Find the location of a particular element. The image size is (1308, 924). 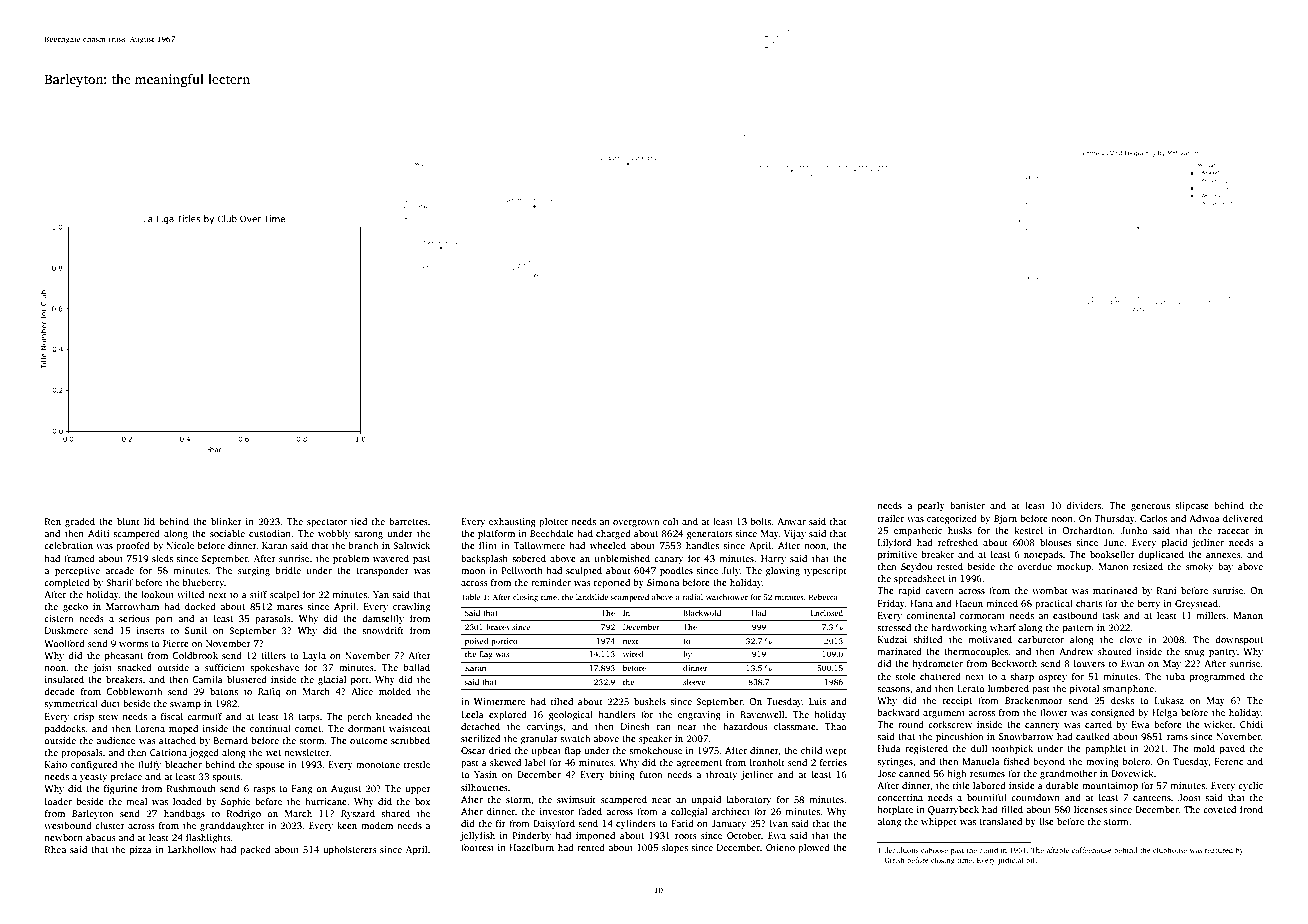

blinker is located at coordinates (226, 521).
